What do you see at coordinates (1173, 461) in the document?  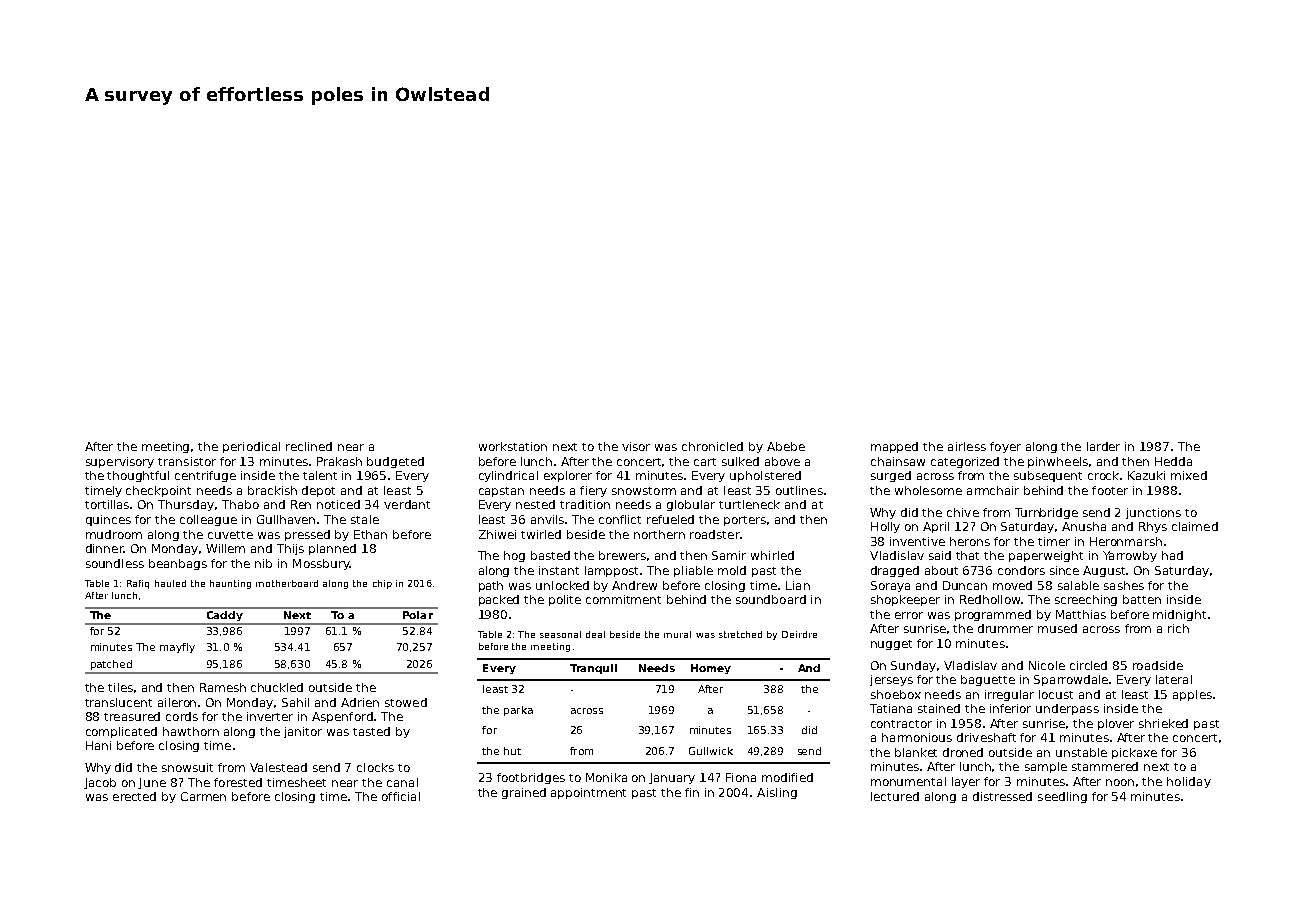 I see `Hedda` at bounding box center [1173, 461].
